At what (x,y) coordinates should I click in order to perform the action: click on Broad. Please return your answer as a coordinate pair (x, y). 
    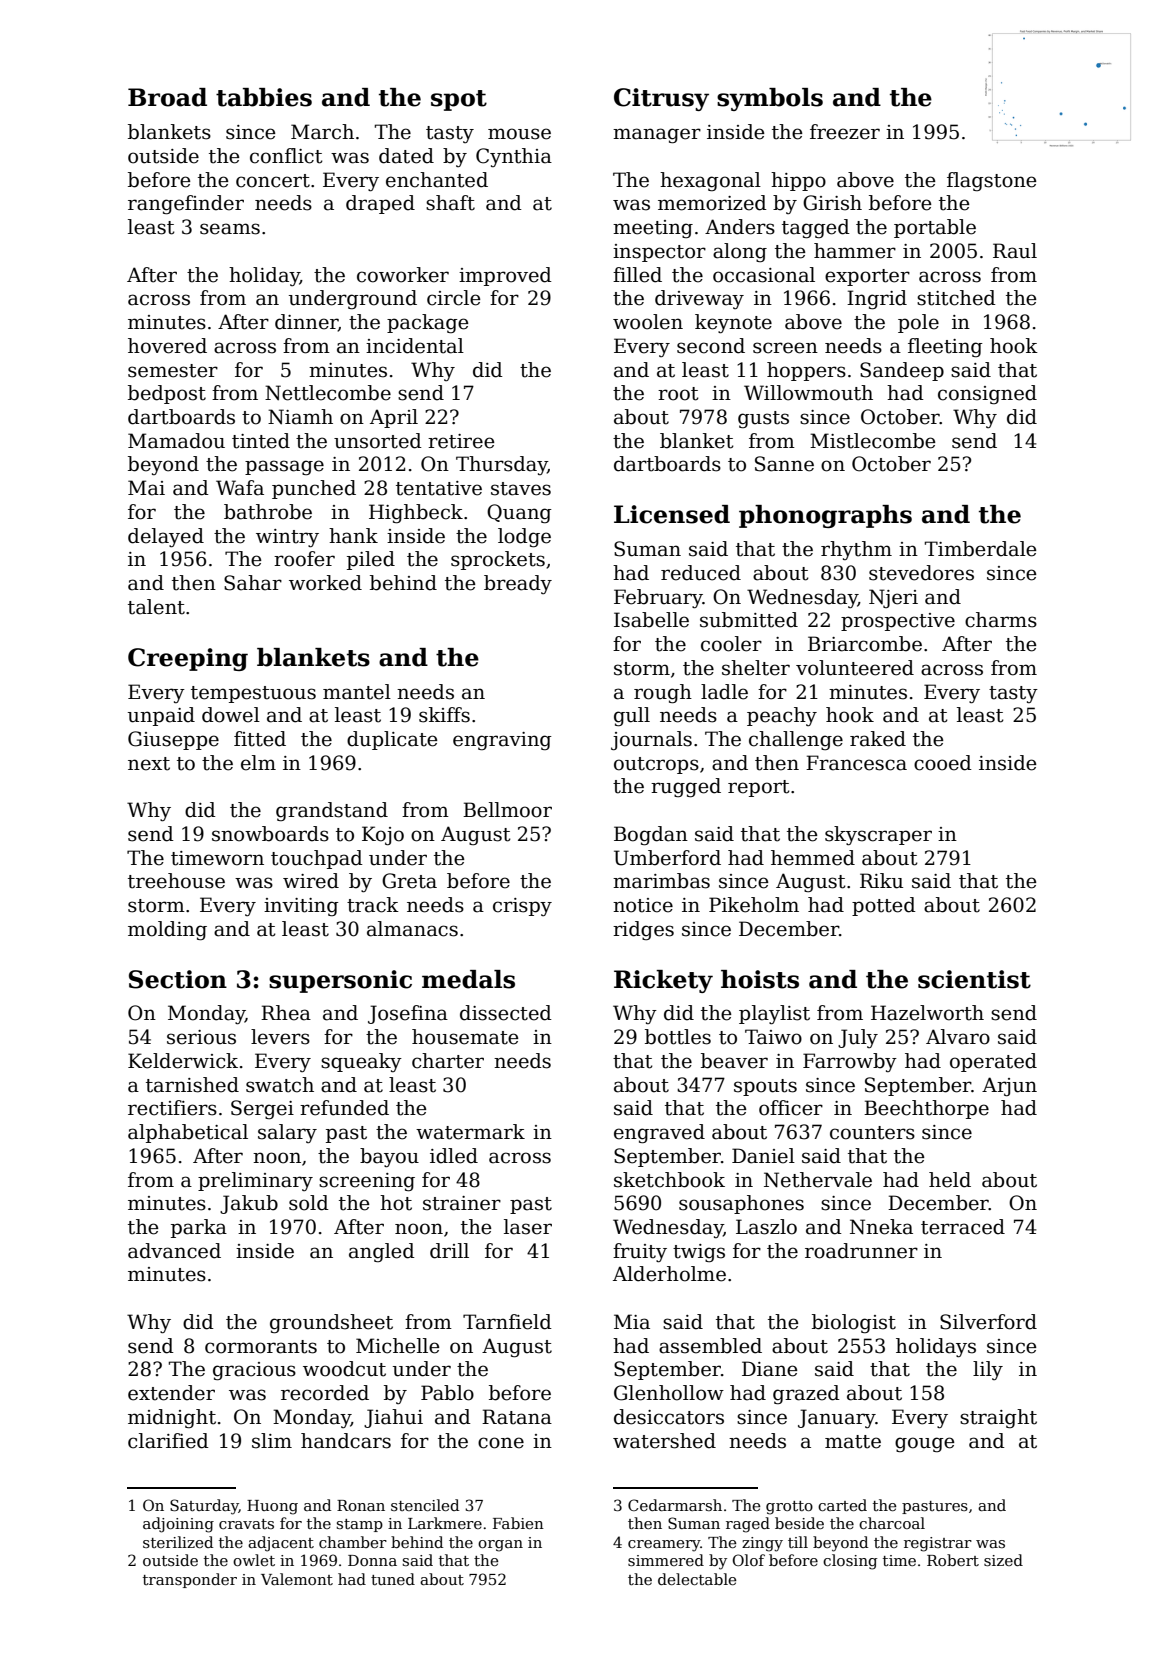
    Looking at the image, I should click on (167, 97).
